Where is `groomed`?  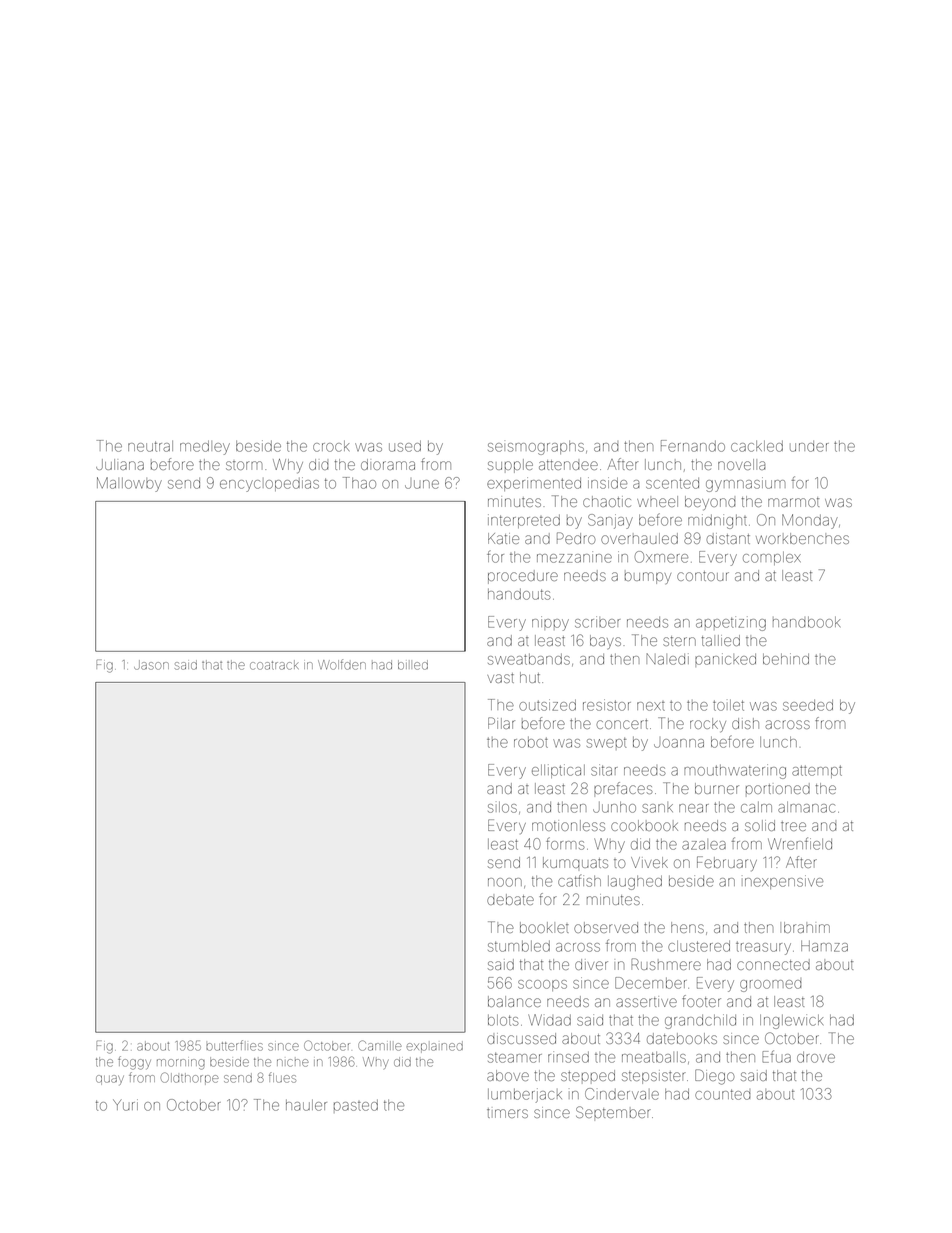
groomed is located at coordinates (771, 986).
